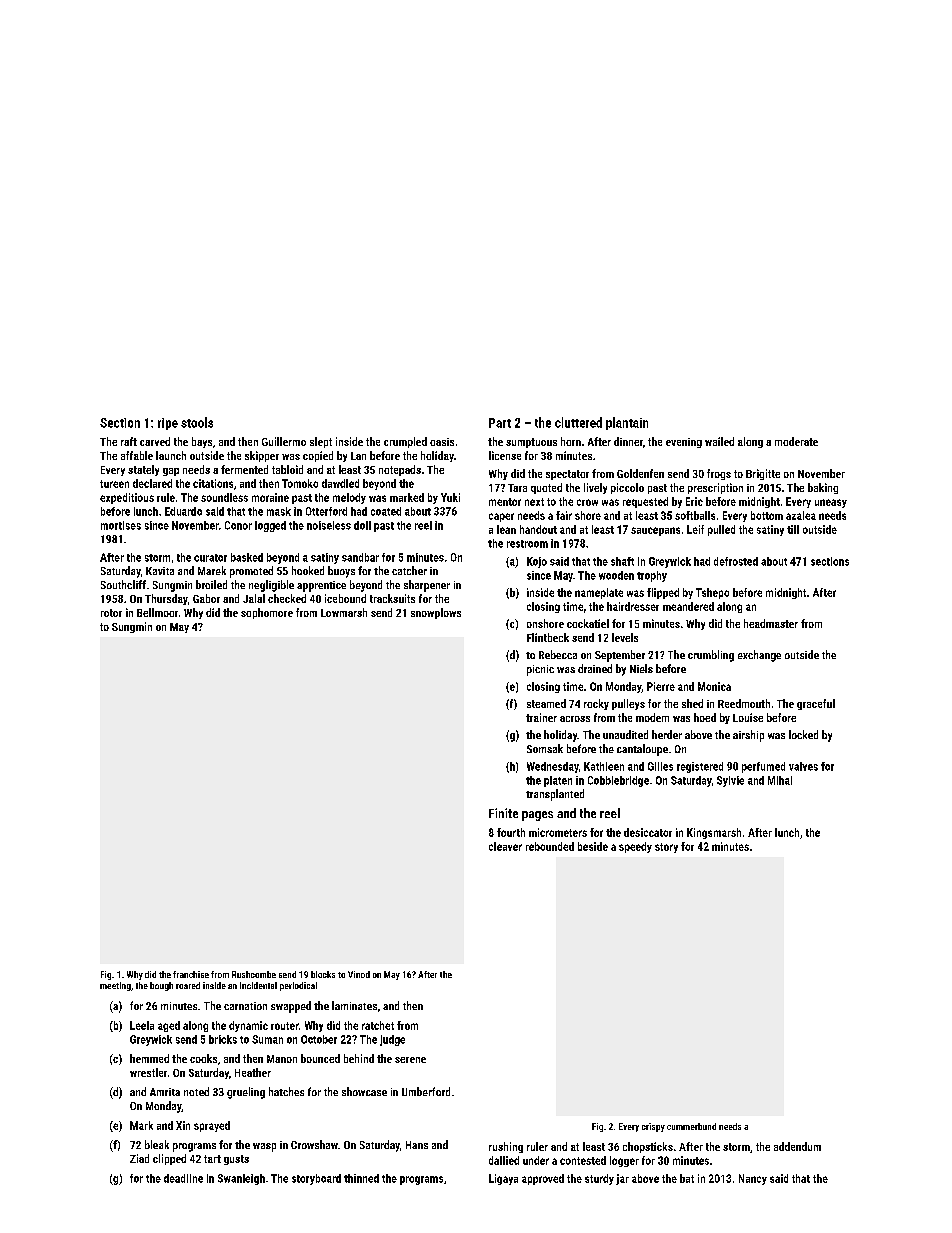 Image resolution: width=952 pixels, height=1233 pixels. I want to click on grueling, so click(246, 1093).
